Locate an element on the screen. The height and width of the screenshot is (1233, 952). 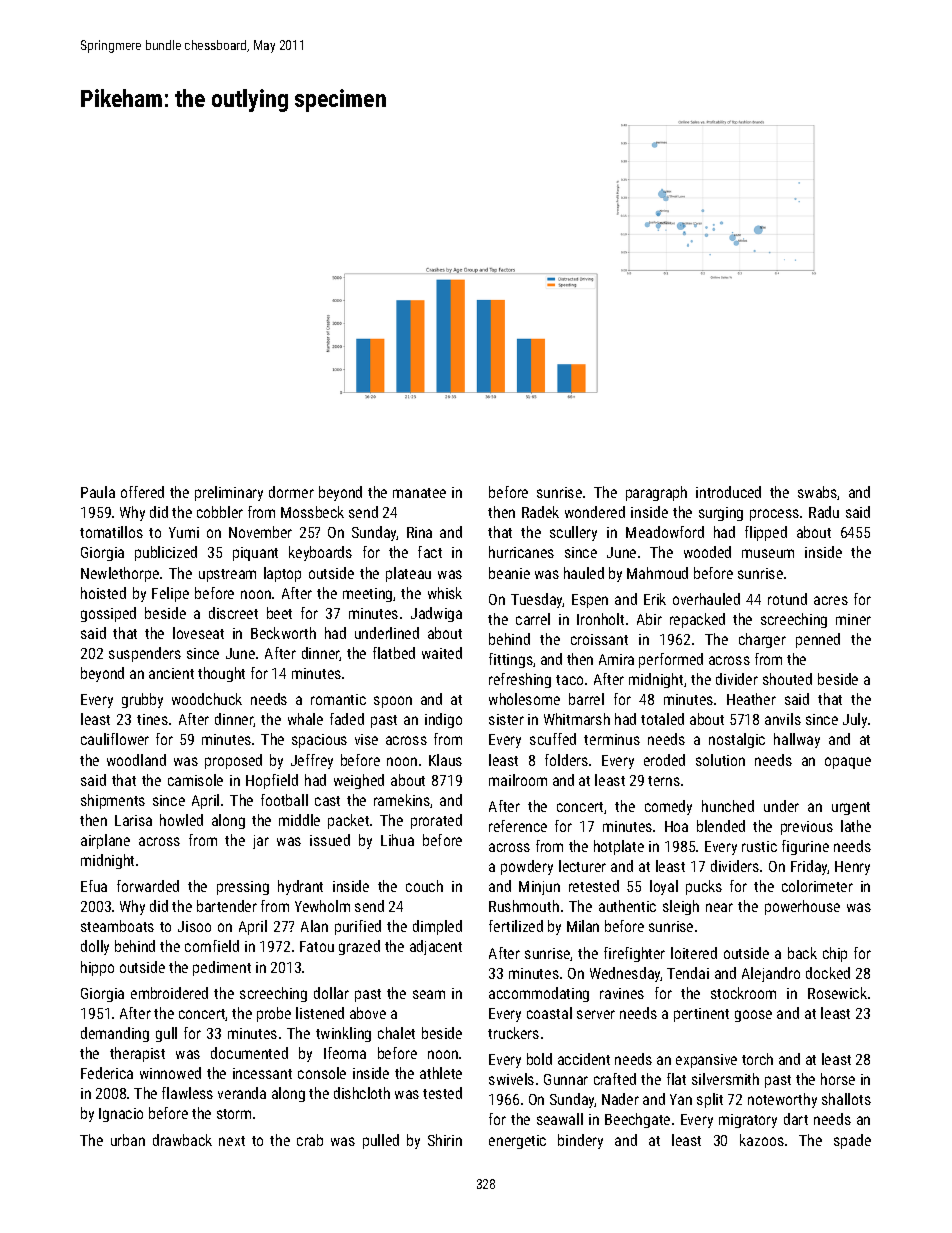
grazed is located at coordinates (359, 947).
